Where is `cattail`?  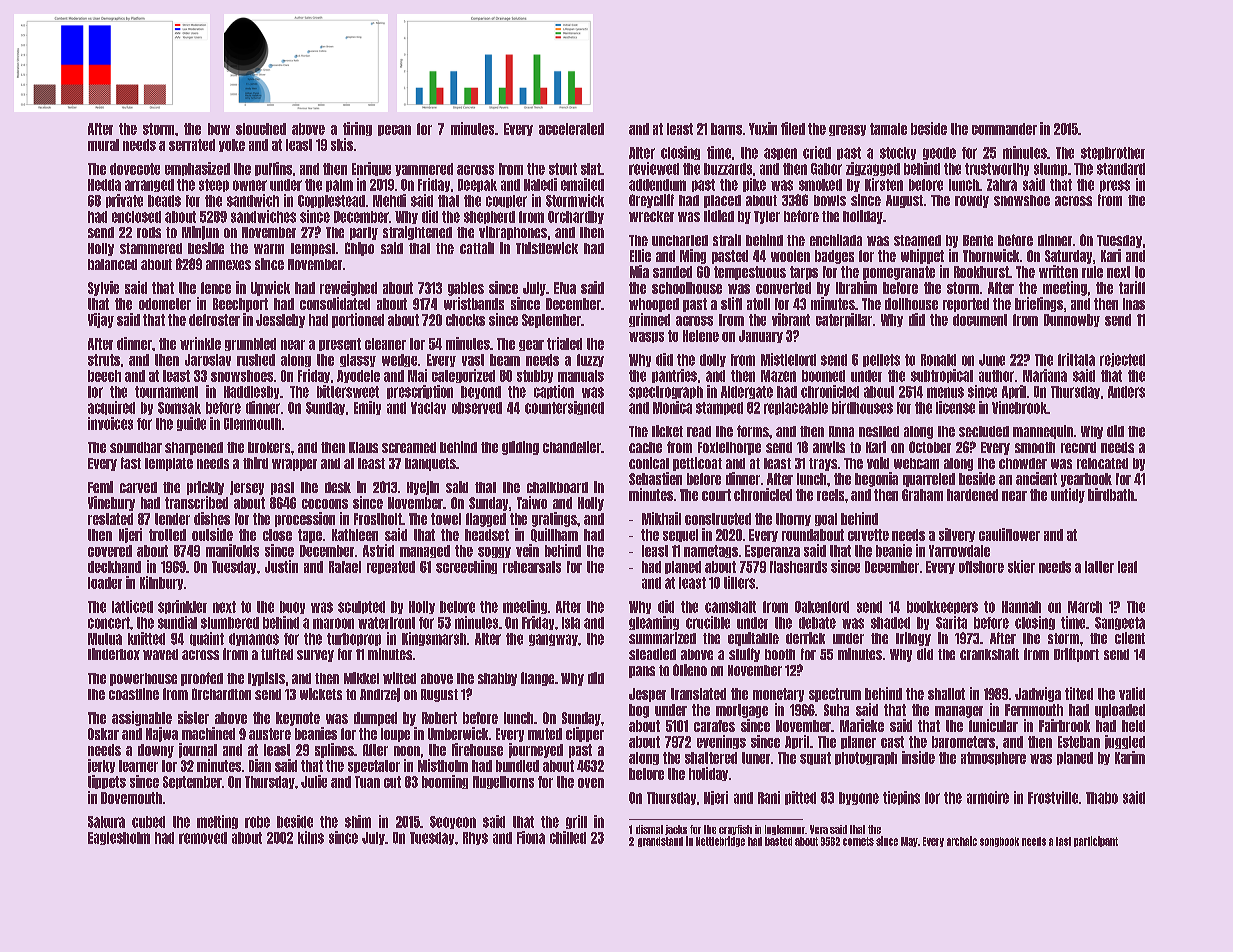
cattail is located at coordinates (477, 248).
